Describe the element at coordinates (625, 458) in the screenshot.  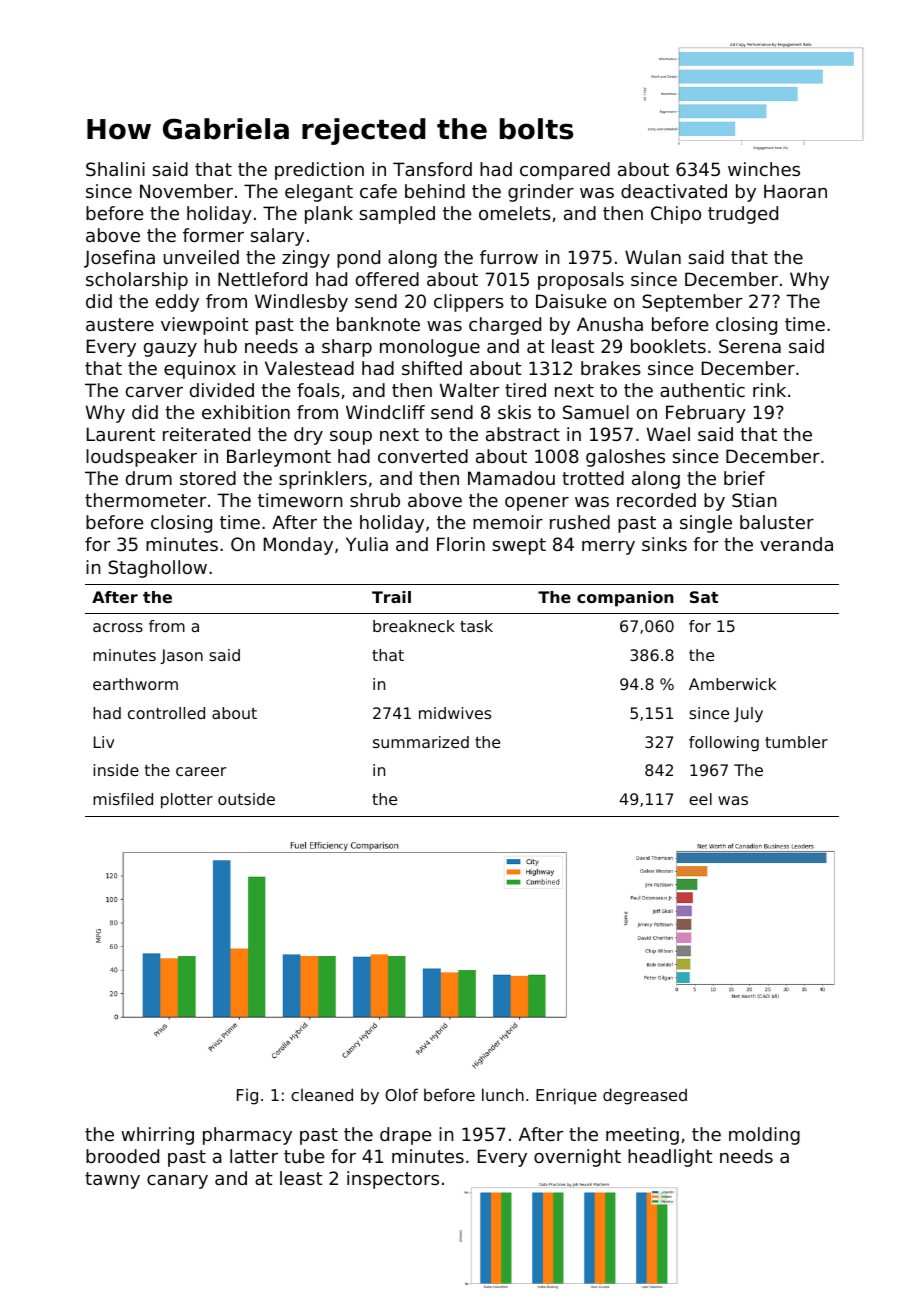
I see `galoshes` at that location.
